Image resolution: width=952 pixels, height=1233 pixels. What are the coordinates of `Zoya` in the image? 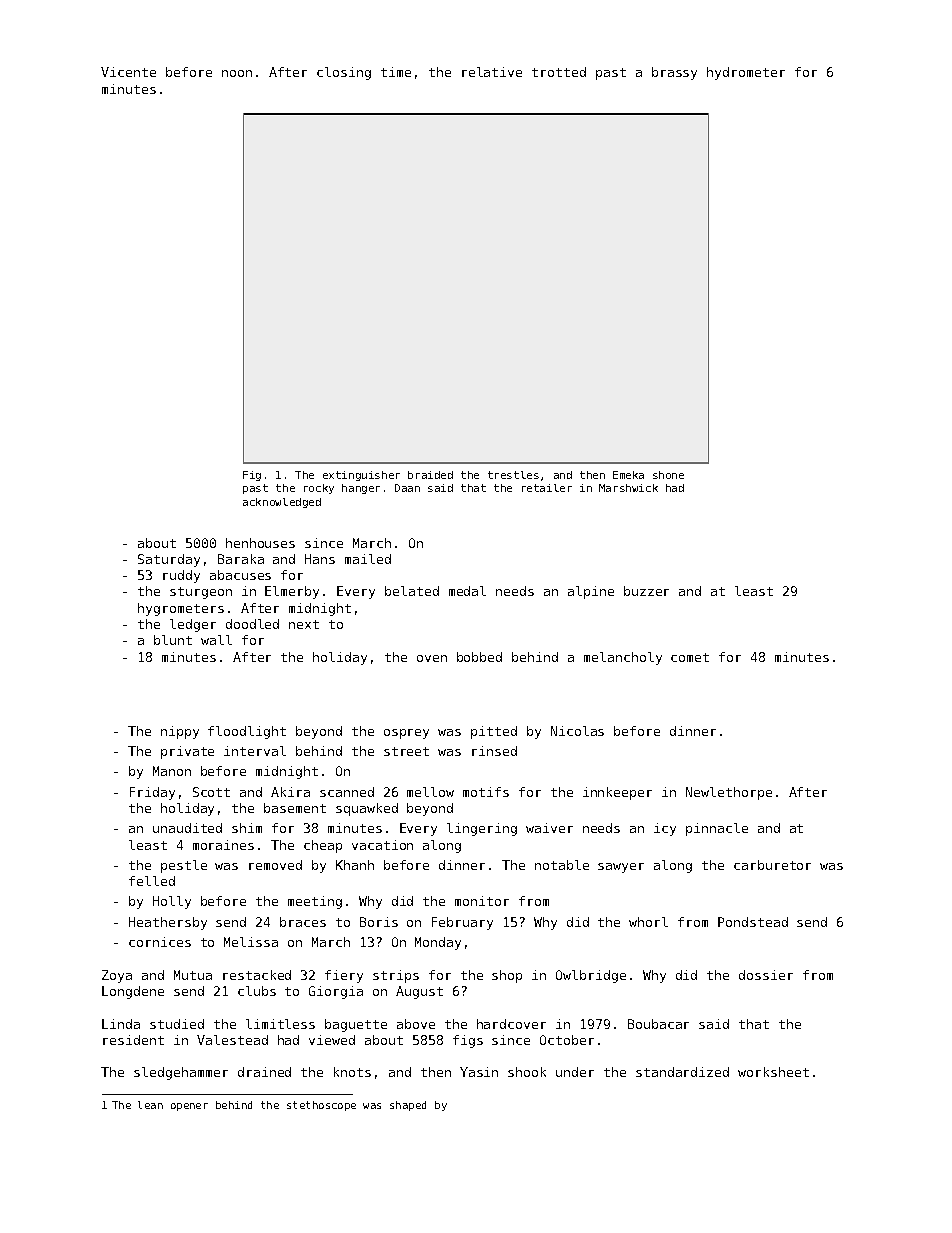 It's located at (117, 976).
